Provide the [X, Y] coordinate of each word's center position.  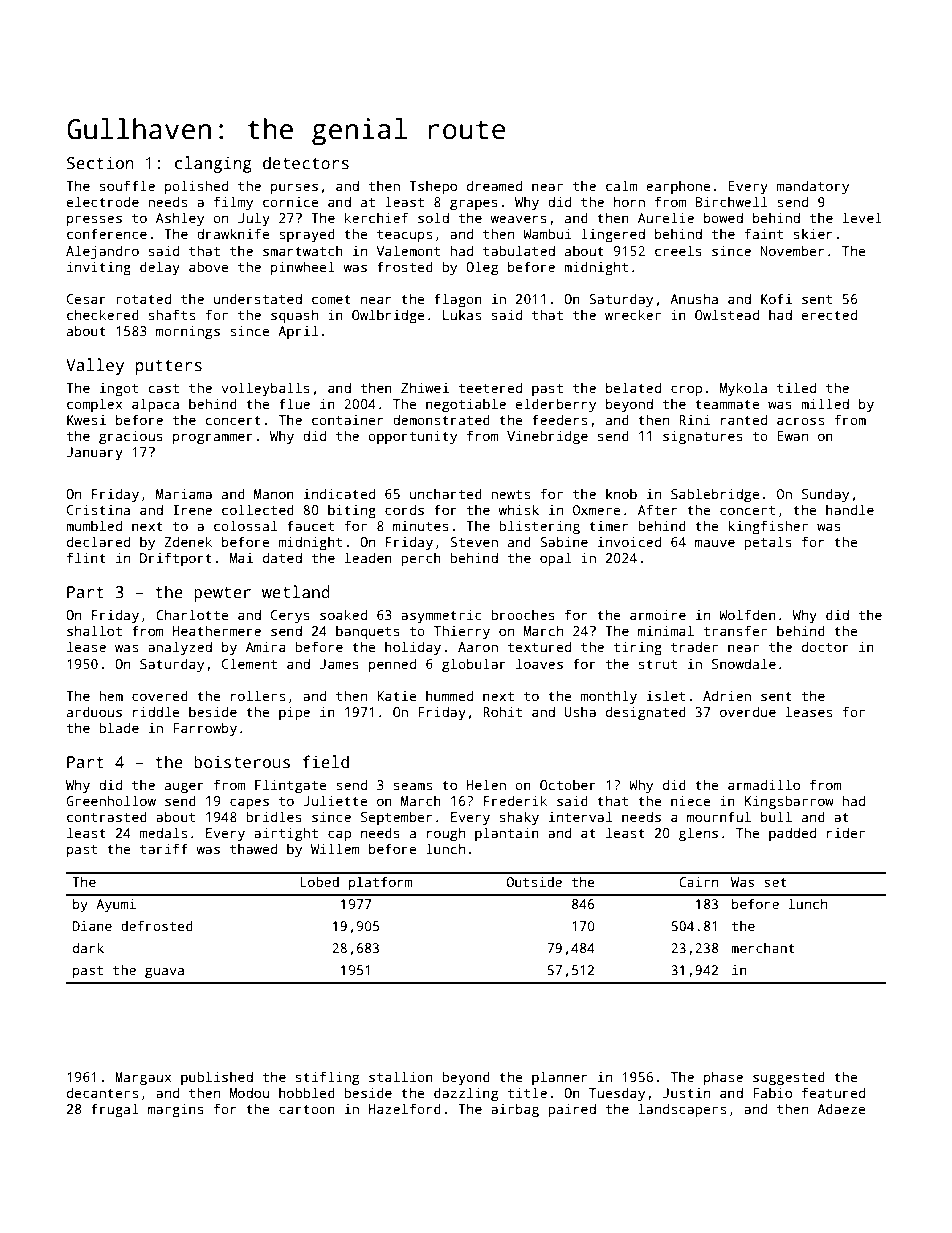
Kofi [776, 298]
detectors [306, 163]
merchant [763, 948]
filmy [233, 203]
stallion [401, 1076]
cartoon [307, 1109]
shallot [94, 630]
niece [691, 800]
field [326, 761]
